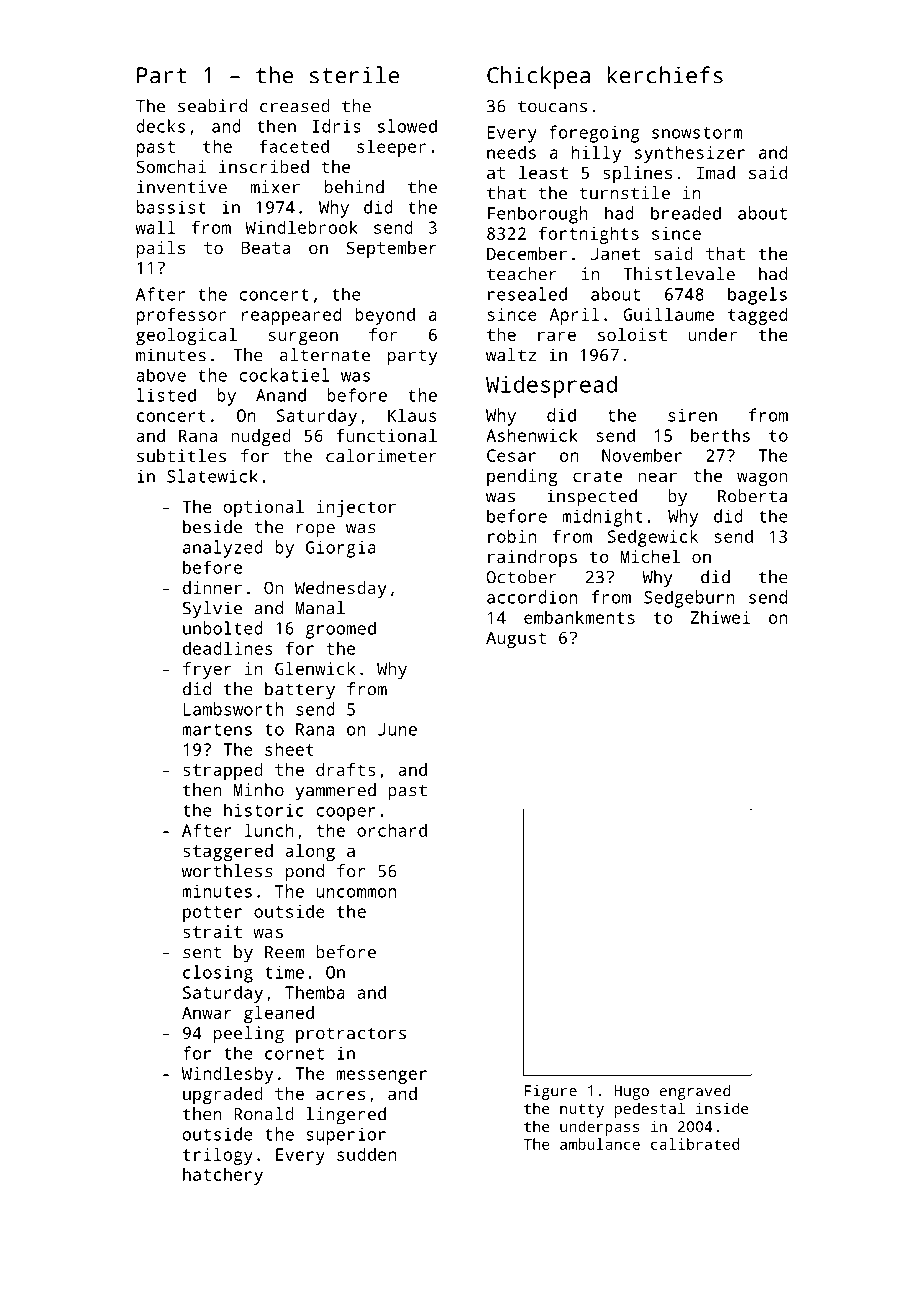 Image resolution: width=924 pixels, height=1314 pixels. Describe the element at coordinates (207, 670) in the document. I see `fryer` at that location.
